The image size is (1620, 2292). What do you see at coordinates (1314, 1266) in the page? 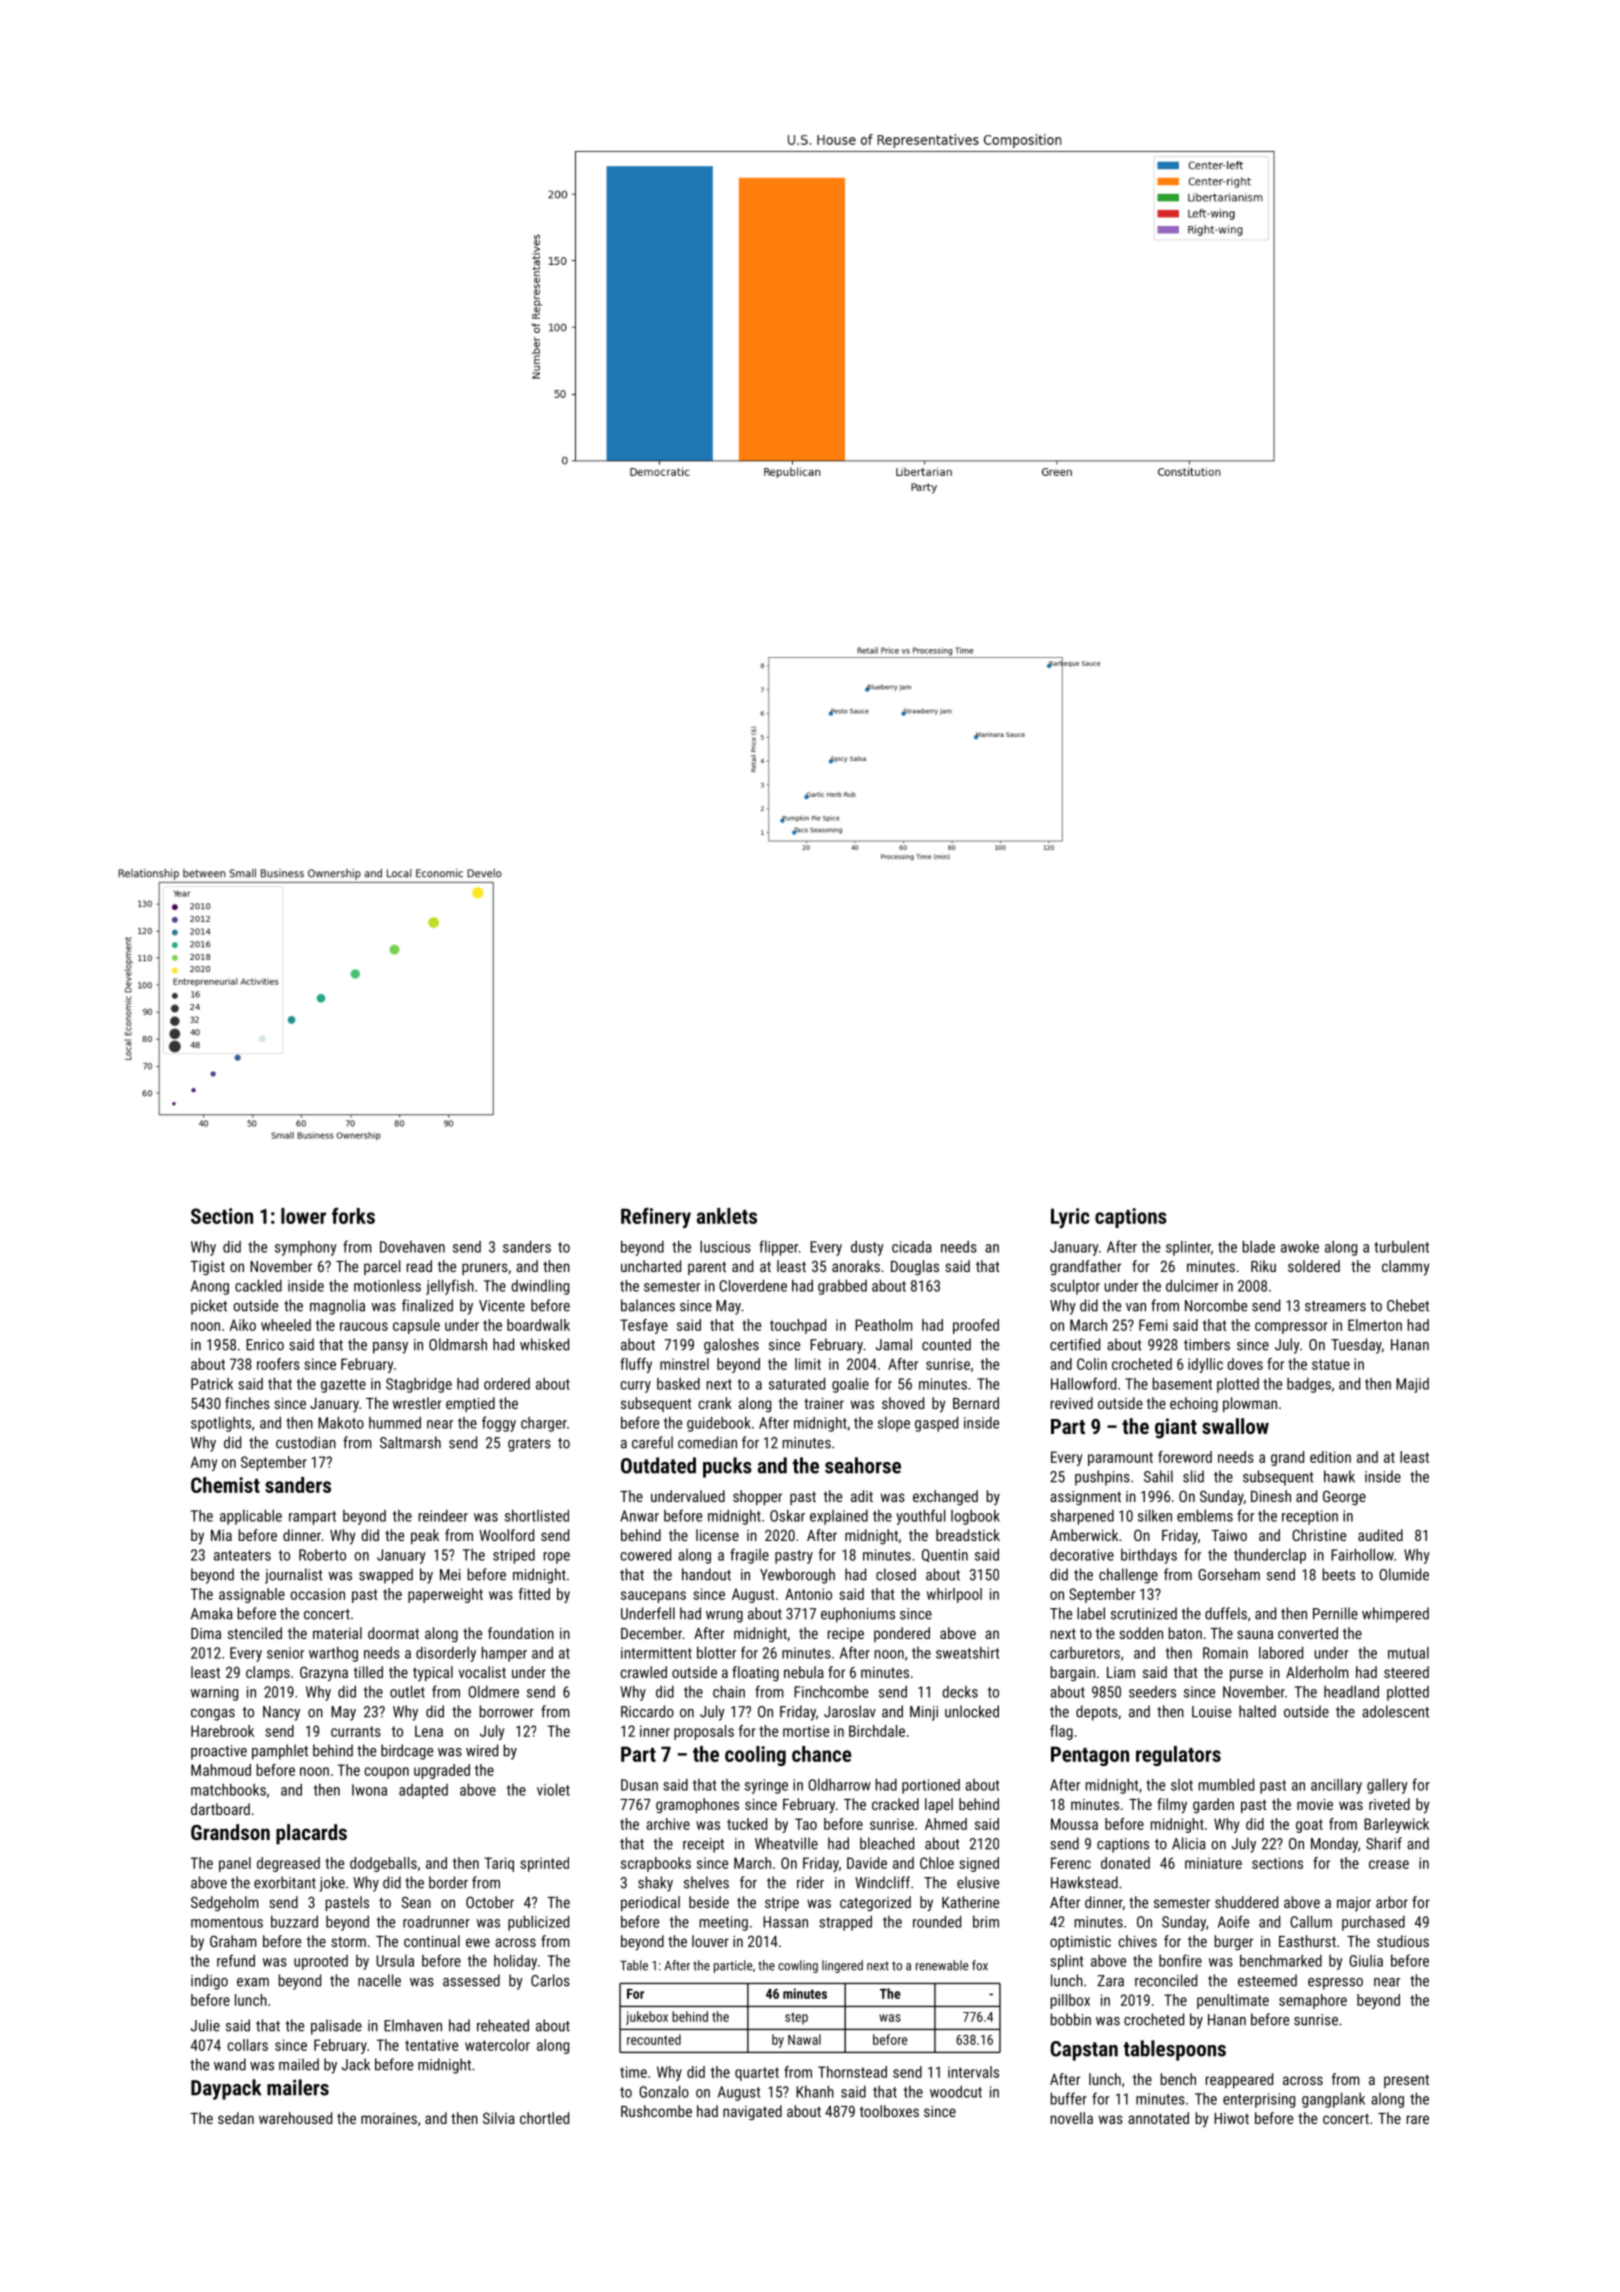
I see `soldered` at bounding box center [1314, 1266].
